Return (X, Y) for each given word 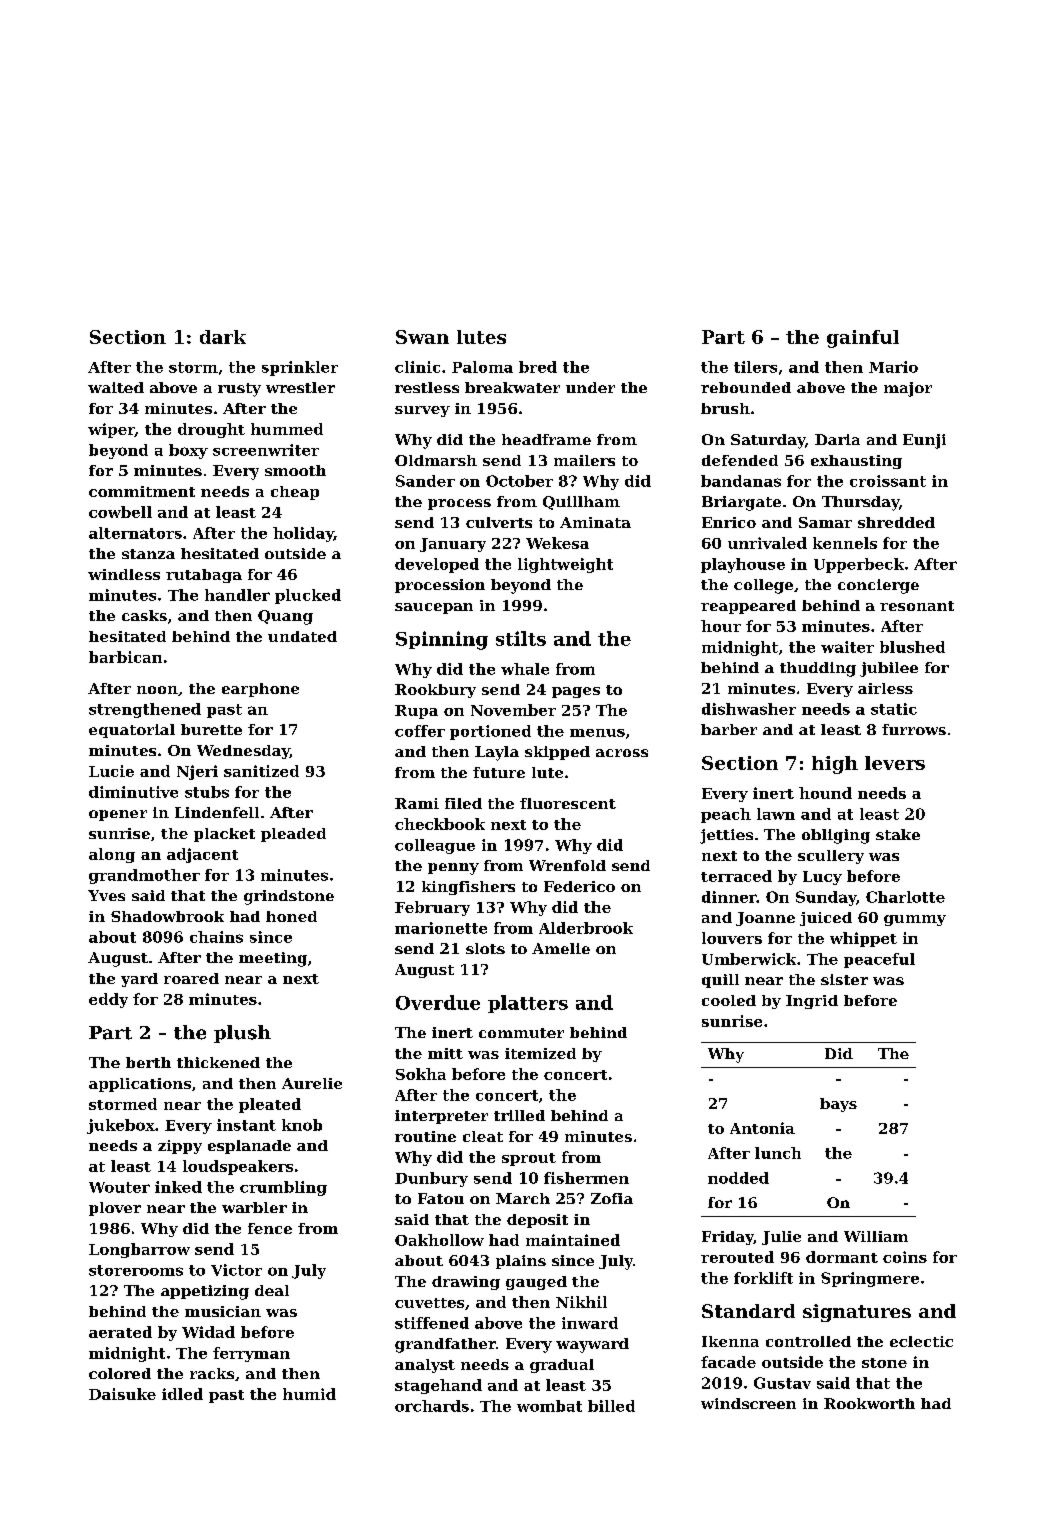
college (763, 586)
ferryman (251, 1354)
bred (538, 367)
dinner (729, 897)
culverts (499, 522)
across (622, 753)
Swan (422, 337)
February (432, 908)
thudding (818, 669)
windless (124, 574)
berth (148, 1062)
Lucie (111, 771)
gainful (863, 339)
